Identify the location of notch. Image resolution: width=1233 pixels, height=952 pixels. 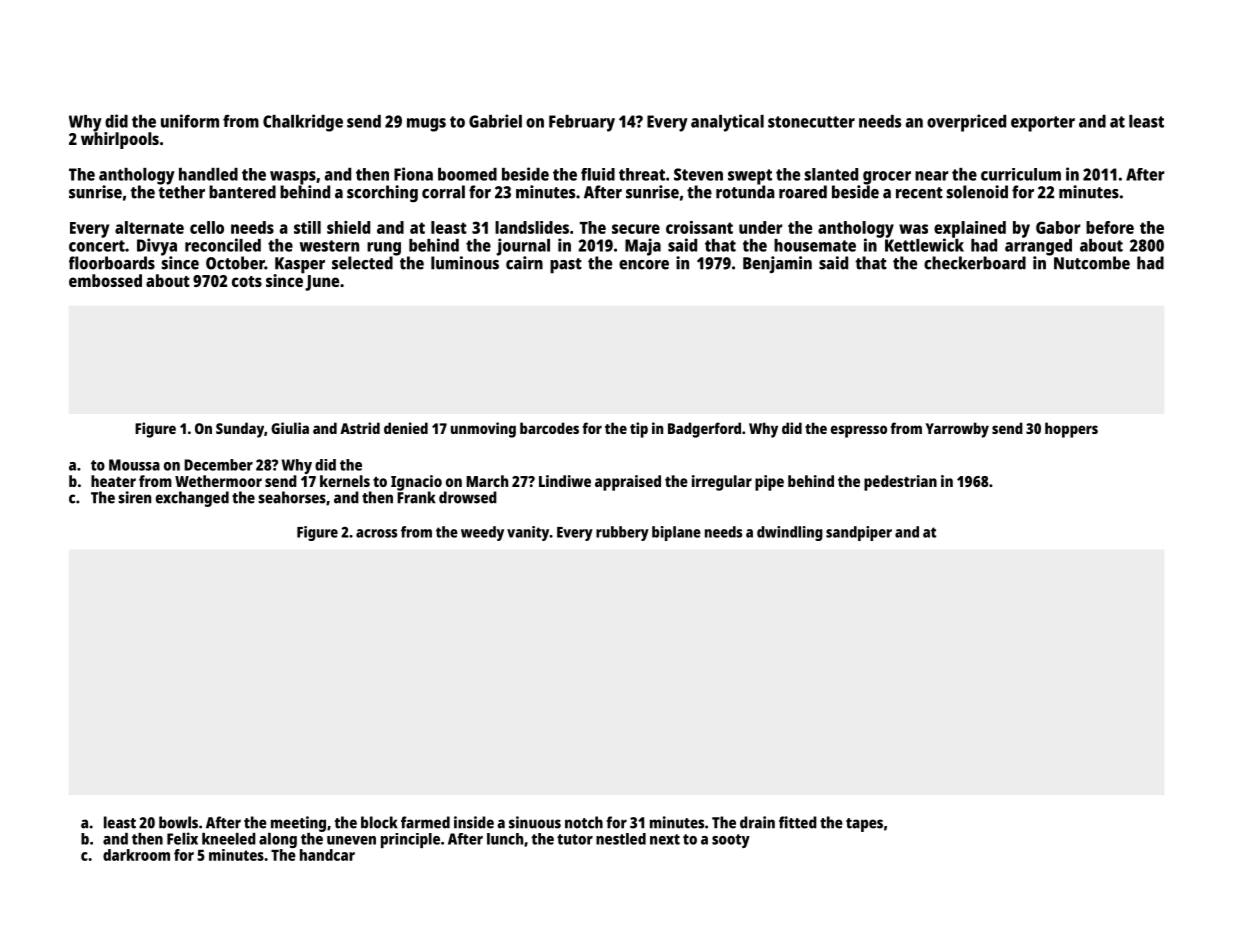
(584, 822).
